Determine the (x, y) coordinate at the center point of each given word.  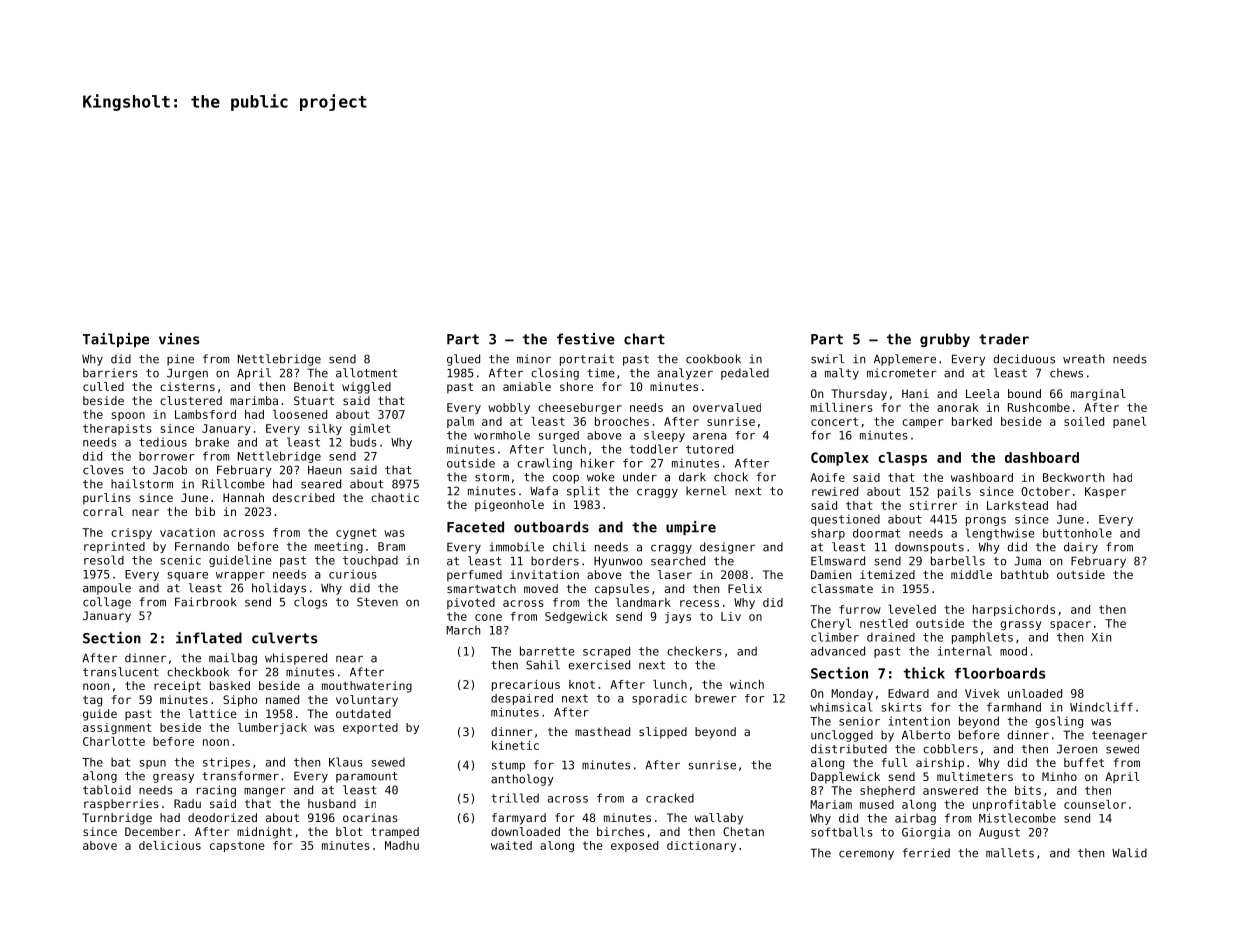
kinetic (515, 745)
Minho (1059, 776)
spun (153, 764)
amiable (527, 386)
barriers (110, 373)
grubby (945, 340)
